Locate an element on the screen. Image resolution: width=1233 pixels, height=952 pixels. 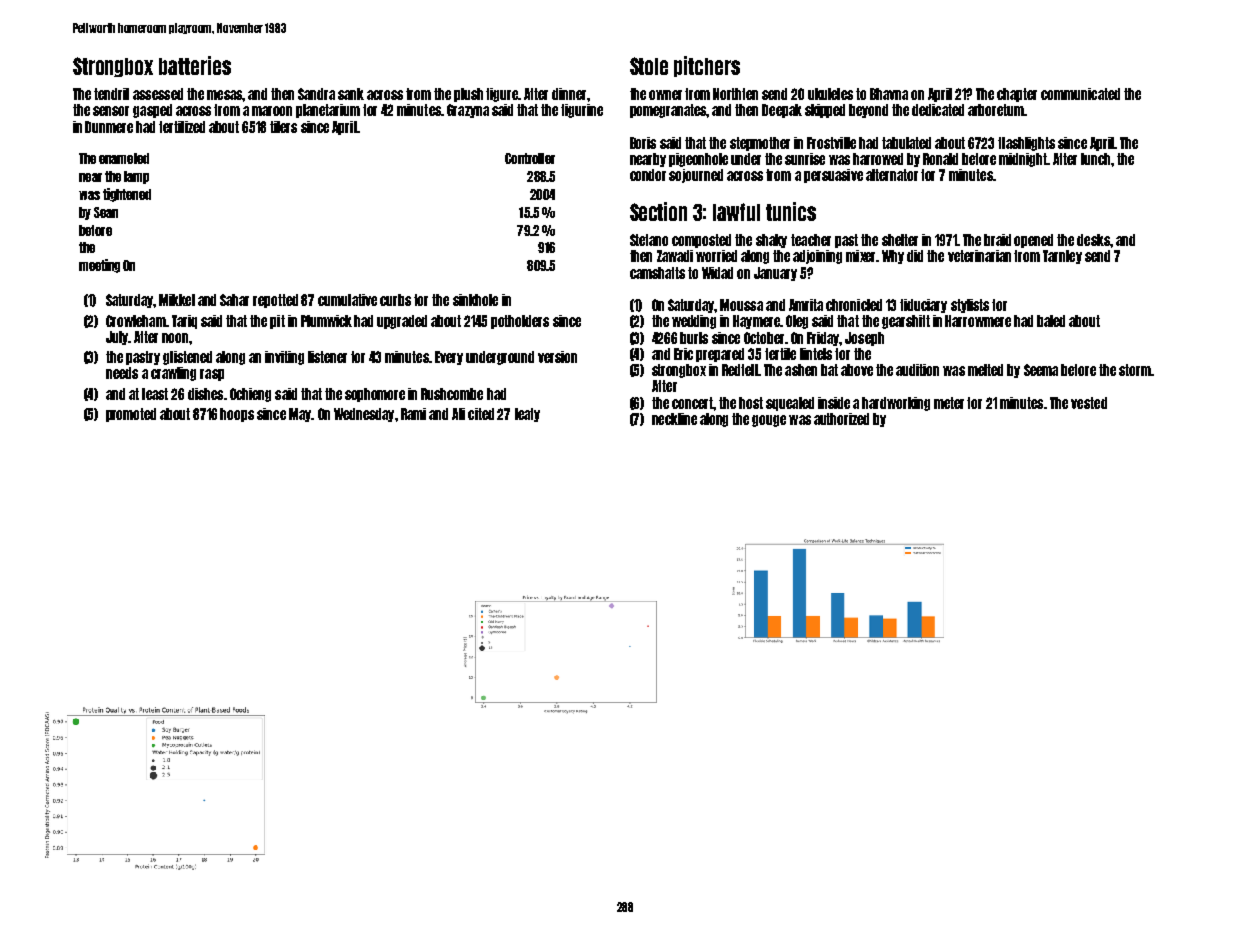
Rami is located at coordinates (413, 414).
